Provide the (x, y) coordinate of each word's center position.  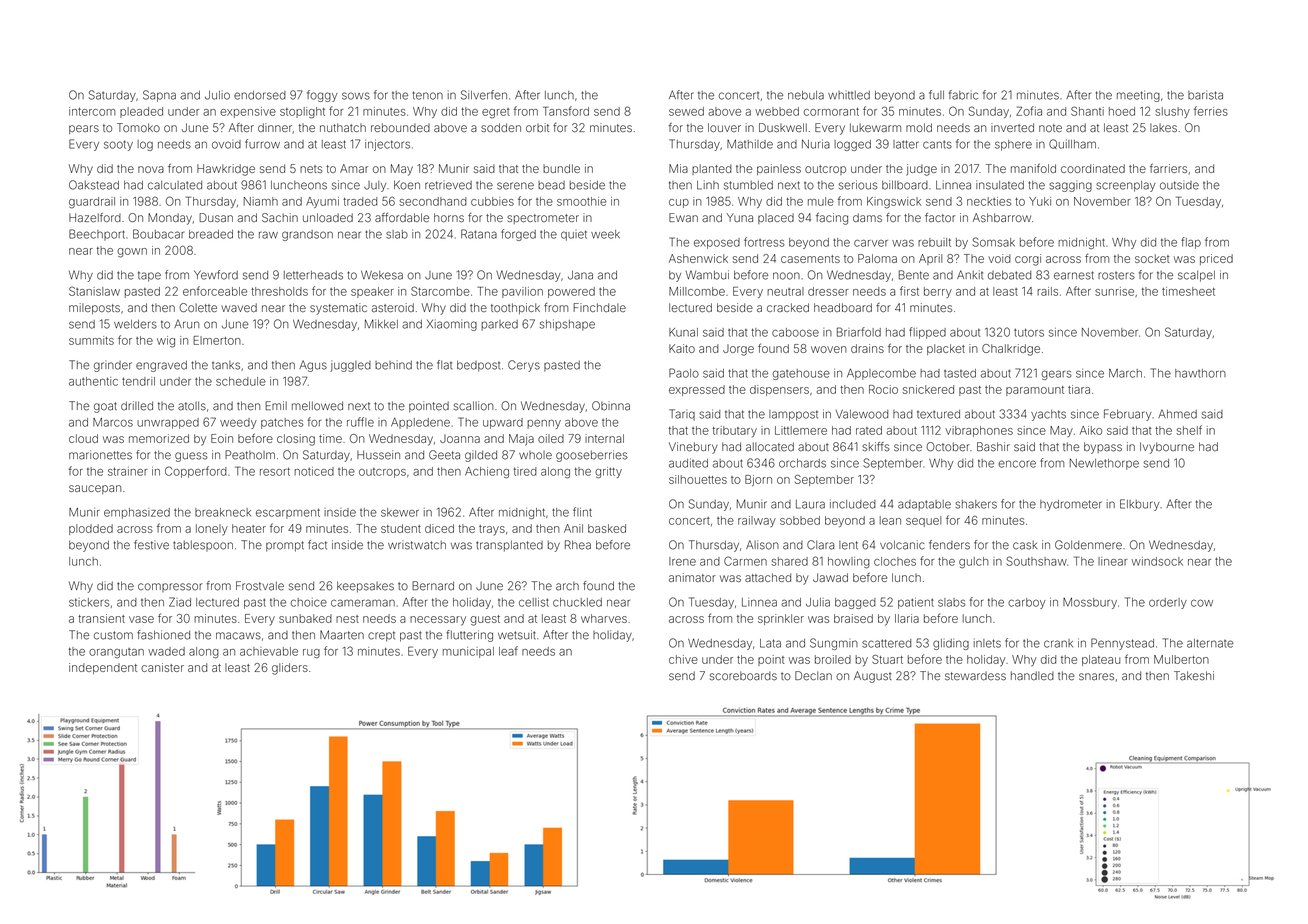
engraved (161, 366)
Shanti (1087, 111)
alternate (1210, 643)
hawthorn (1200, 373)
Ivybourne (1167, 448)
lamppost (793, 415)
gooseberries (592, 456)
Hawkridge (226, 170)
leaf (508, 651)
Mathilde (750, 144)
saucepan (95, 489)
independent (103, 668)
